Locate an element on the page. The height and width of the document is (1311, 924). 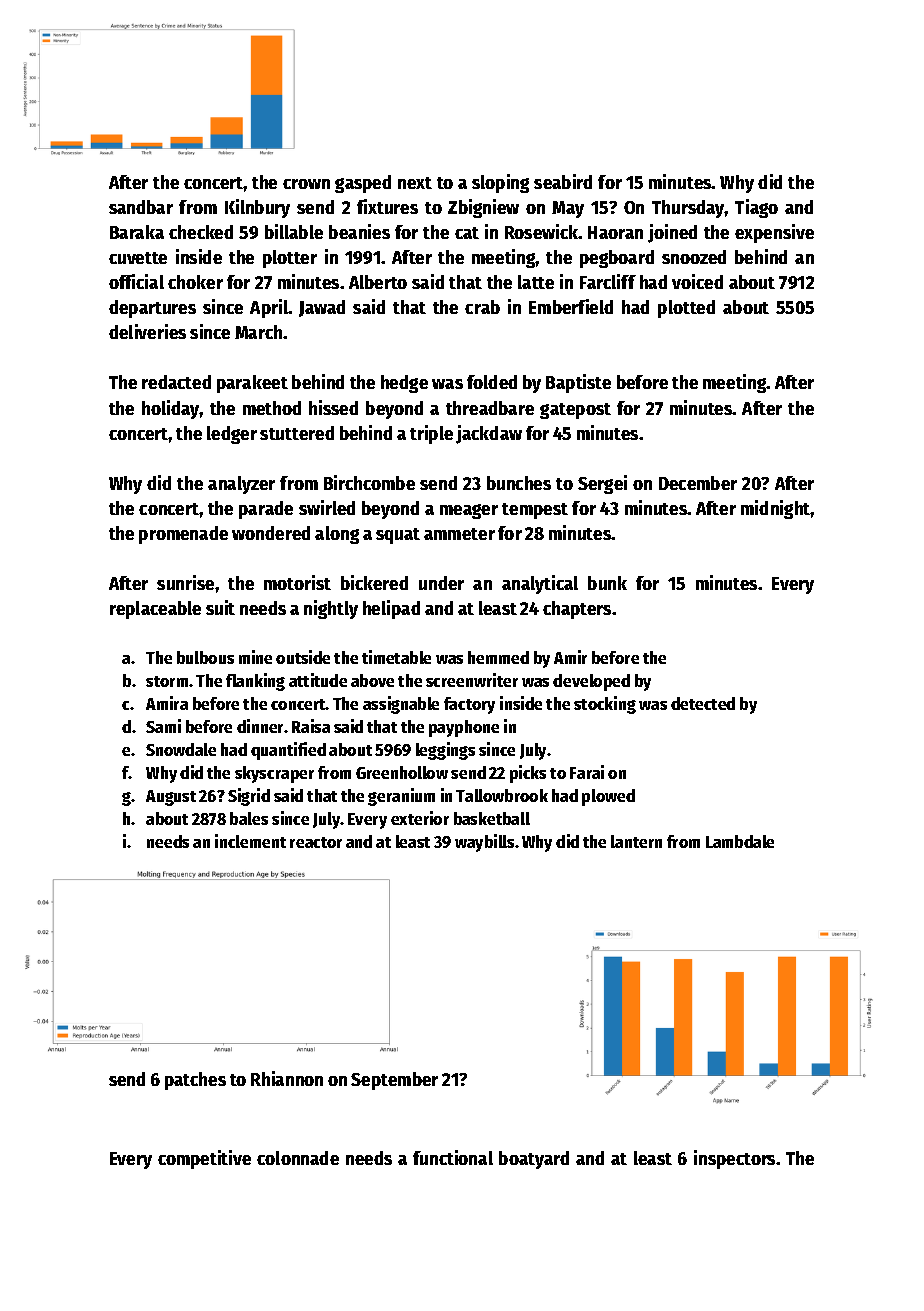
jackdaw is located at coordinates (489, 434).
